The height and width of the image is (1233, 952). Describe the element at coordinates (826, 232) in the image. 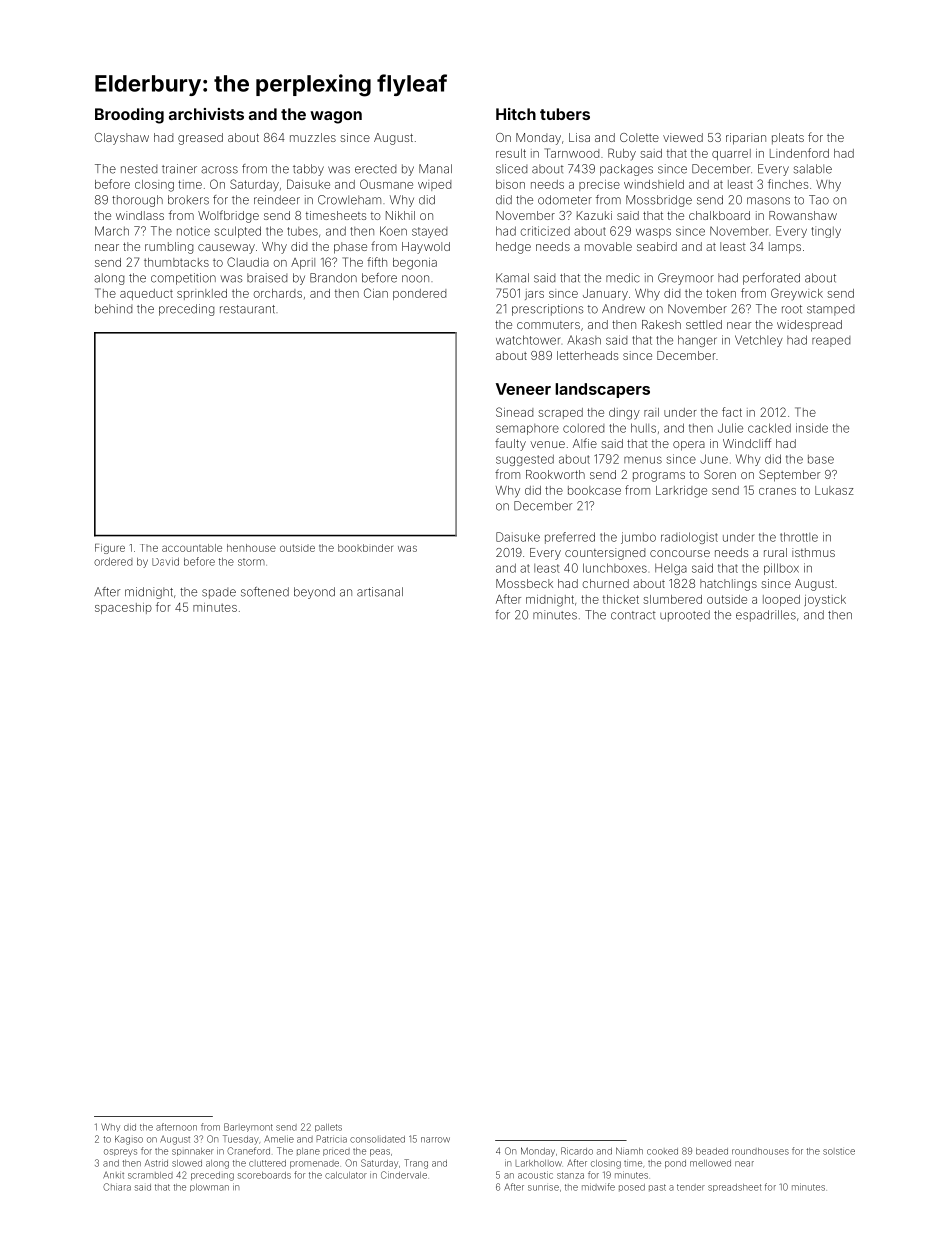

I see `tingly` at that location.
